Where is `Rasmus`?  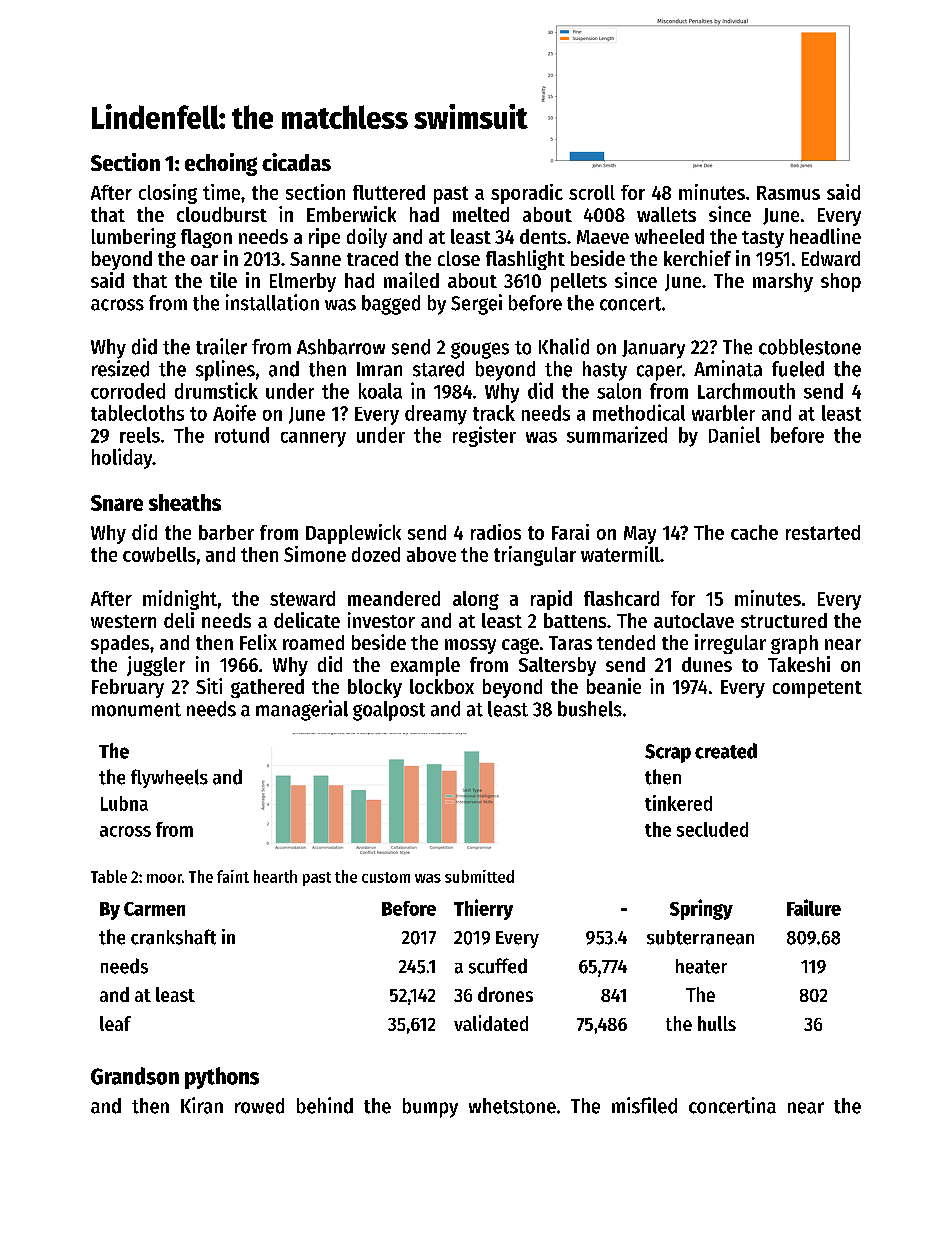 Rasmus is located at coordinates (788, 193).
